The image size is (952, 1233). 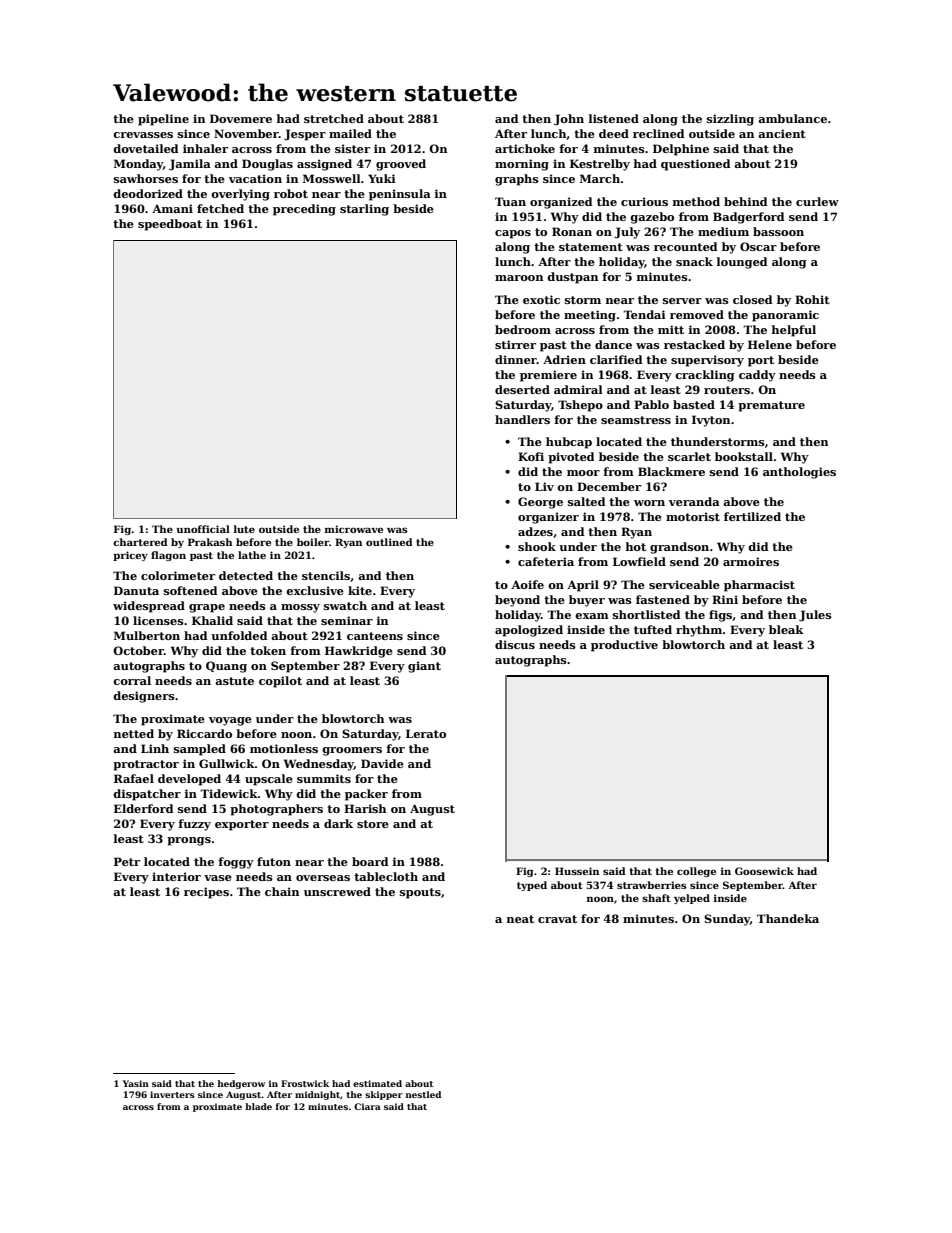 What do you see at coordinates (696, 872) in the screenshot?
I see `college` at bounding box center [696, 872].
